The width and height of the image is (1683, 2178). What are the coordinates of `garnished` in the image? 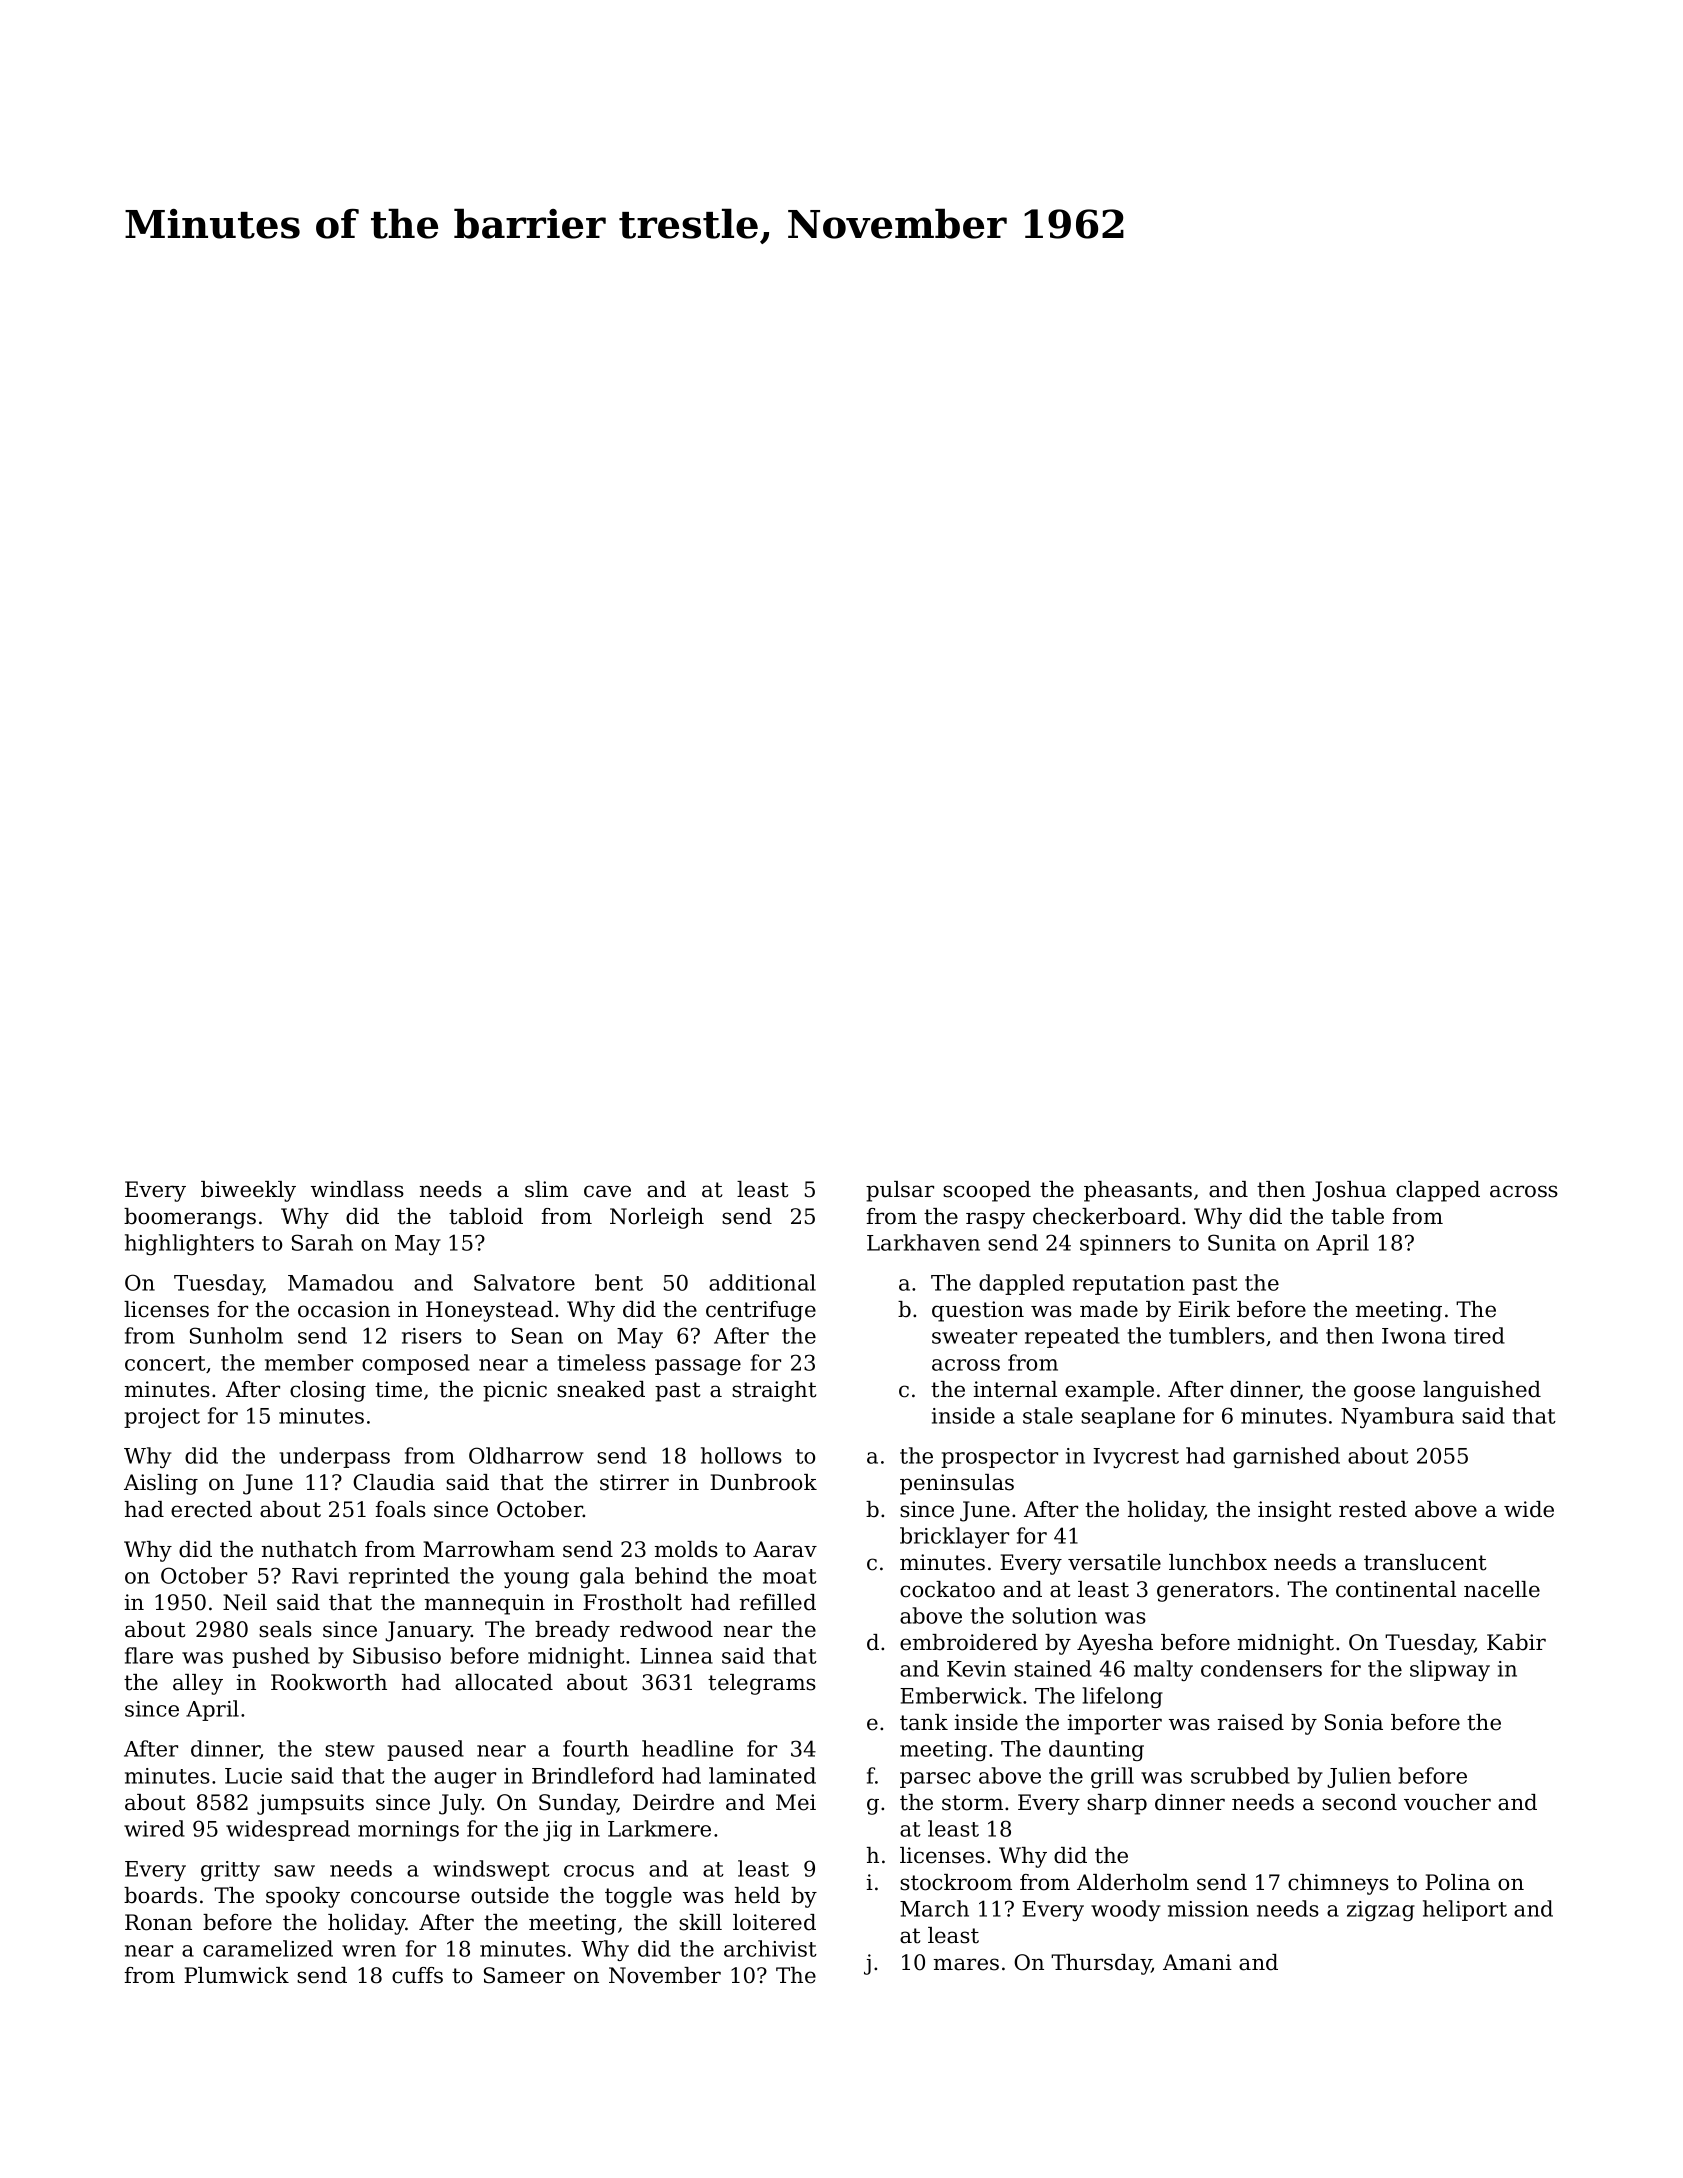 It's located at (1286, 1457).
